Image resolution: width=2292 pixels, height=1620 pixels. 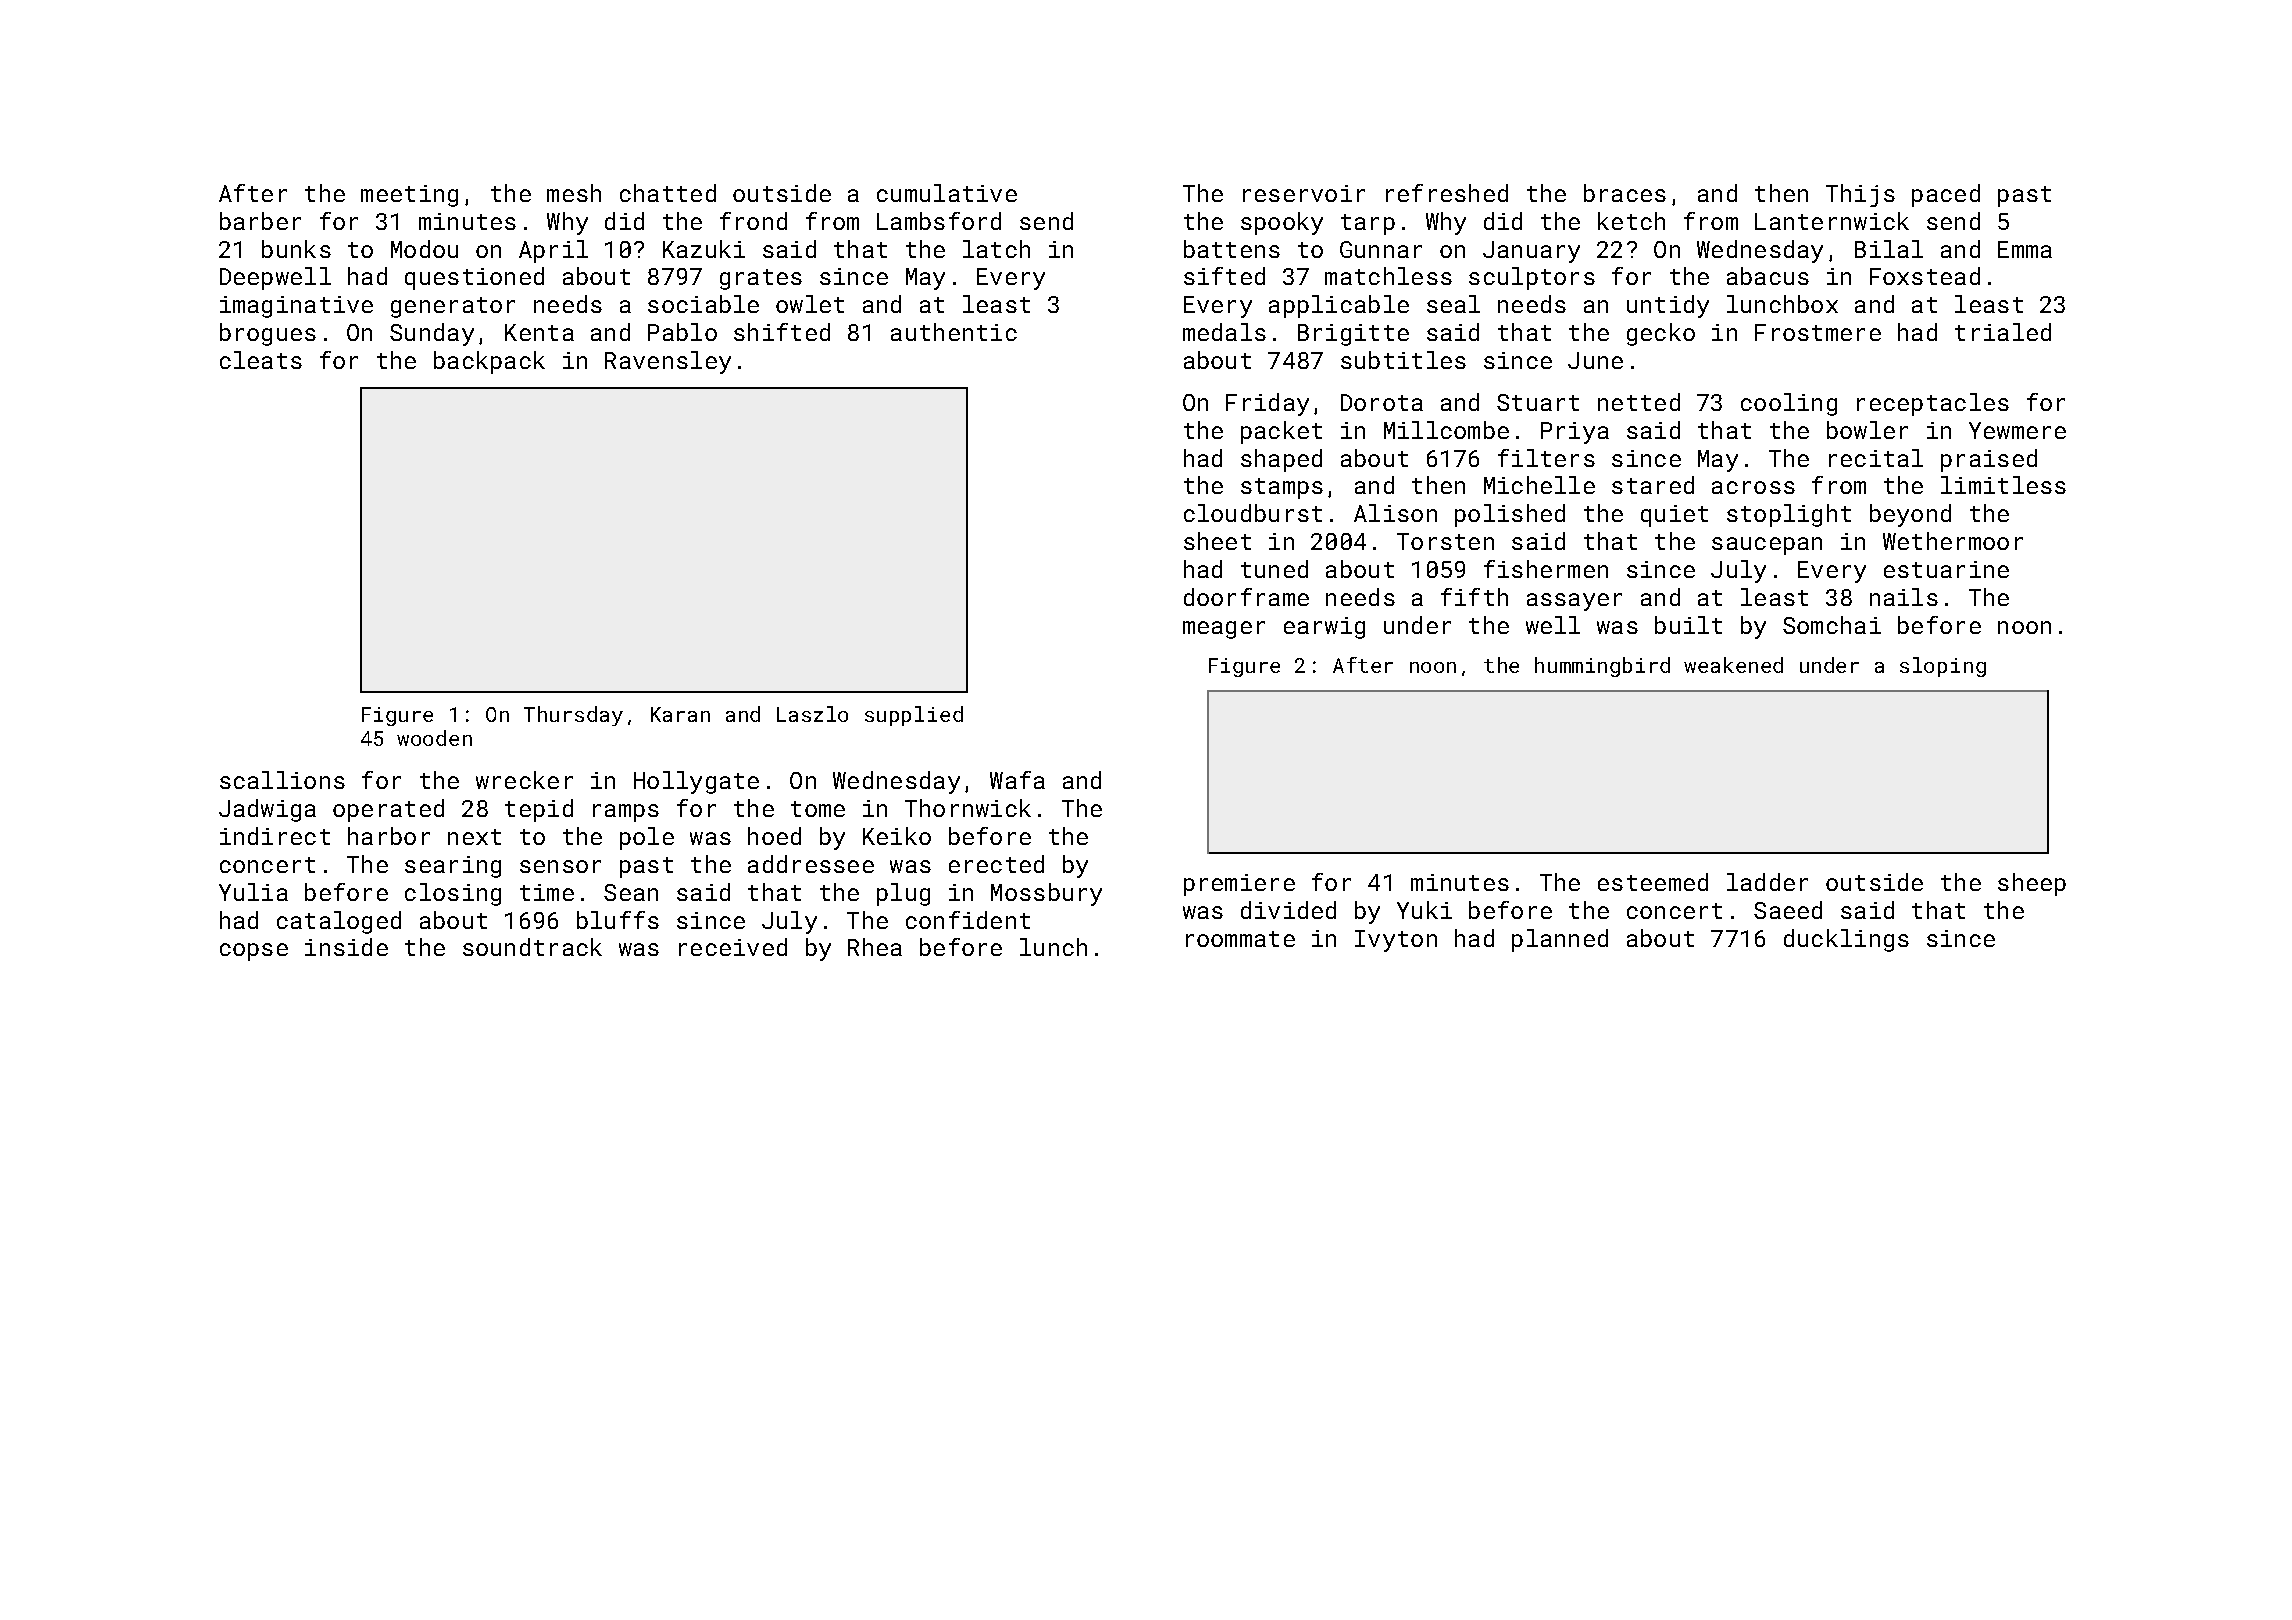 I want to click on Karan, so click(x=680, y=714).
